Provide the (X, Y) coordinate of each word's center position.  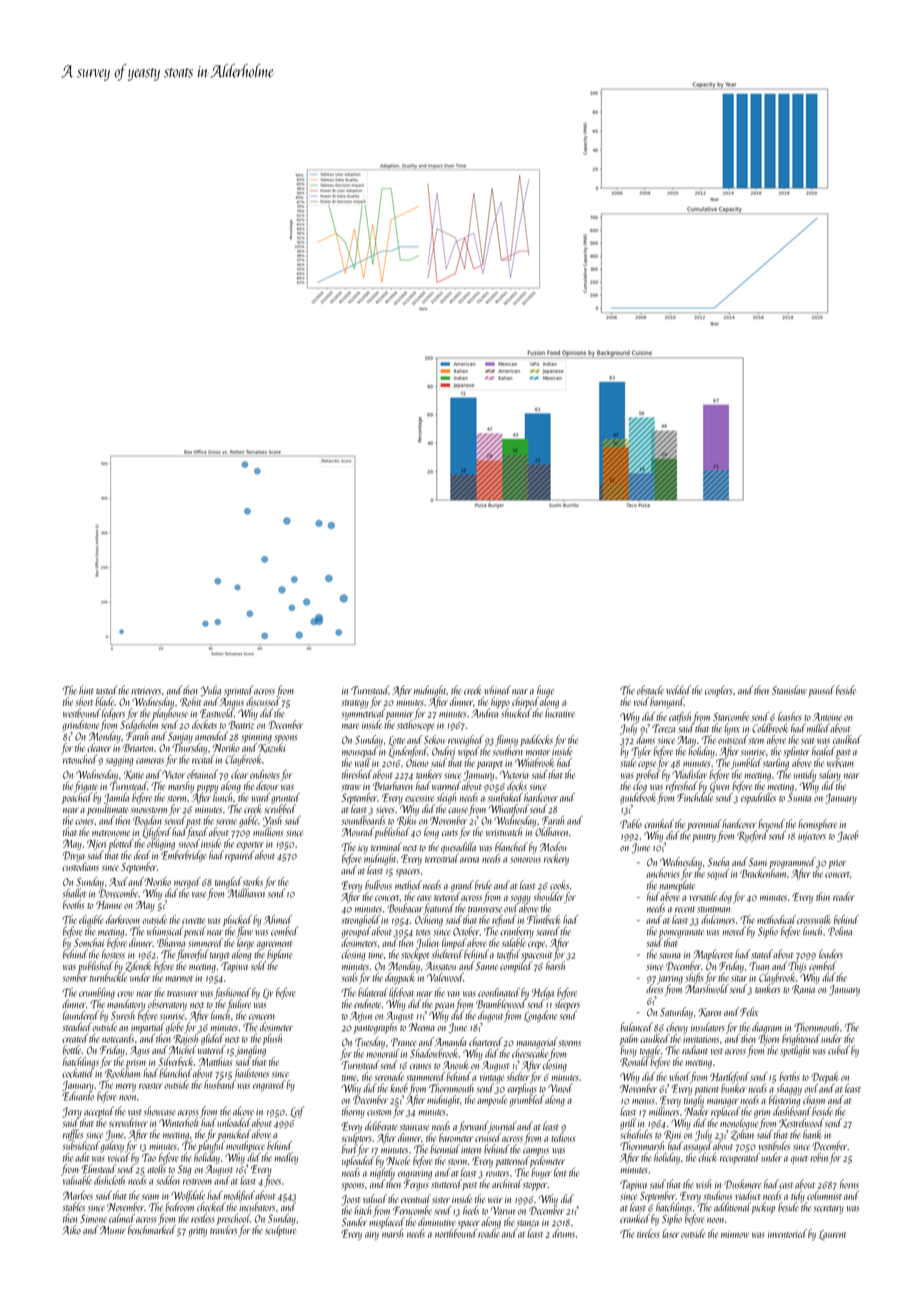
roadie (489, 1233)
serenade (389, 1076)
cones (84, 822)
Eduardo (78, 1096)
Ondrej (443, 752)
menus (643, 1102)
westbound (82, 713)
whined (497, 690)
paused (822, 691)
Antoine (827, 717)
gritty (198, 1232)
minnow (735, 1235)
